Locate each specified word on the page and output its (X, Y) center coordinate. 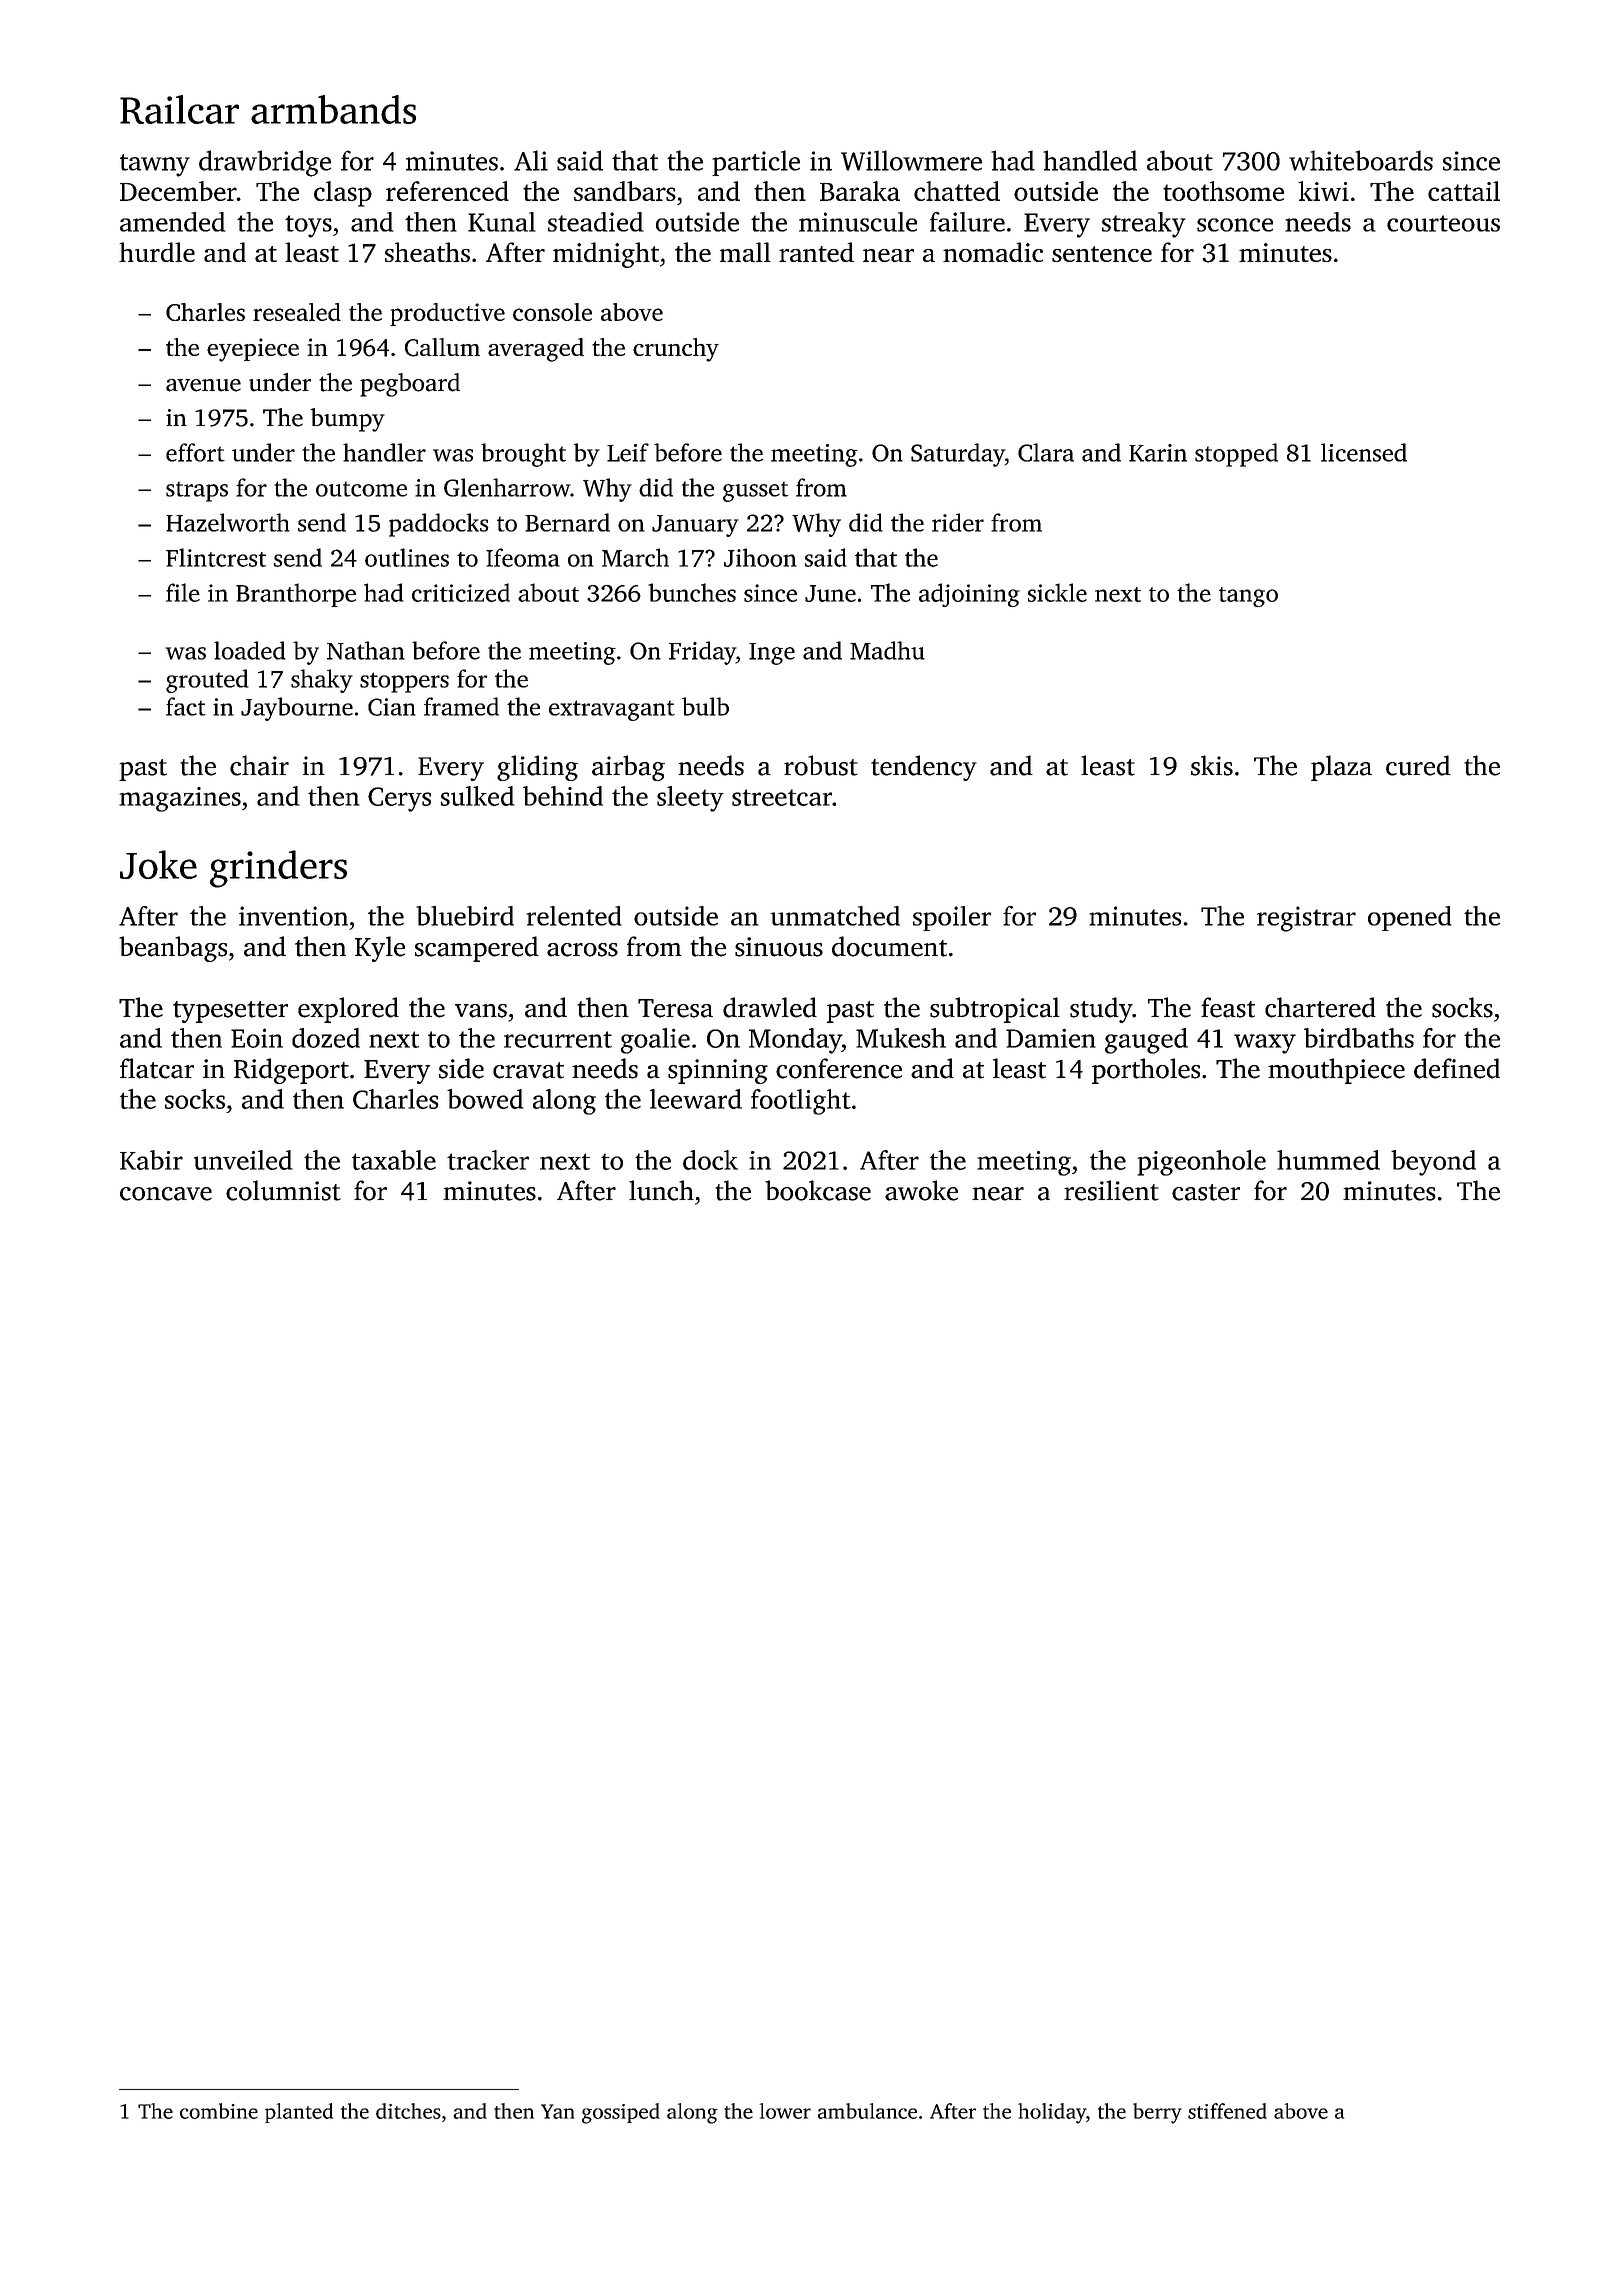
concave (166, 1194)
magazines (180, 799)
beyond (1433, 1163)
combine (219, 2111)
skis (1212, 765)
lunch (661, 1190)
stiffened (1227, 2111)
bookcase (818, 1190)
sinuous (779, 947)
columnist (283, 1190)
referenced (447, 191)
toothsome (1223, 191)
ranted (816, 252)
